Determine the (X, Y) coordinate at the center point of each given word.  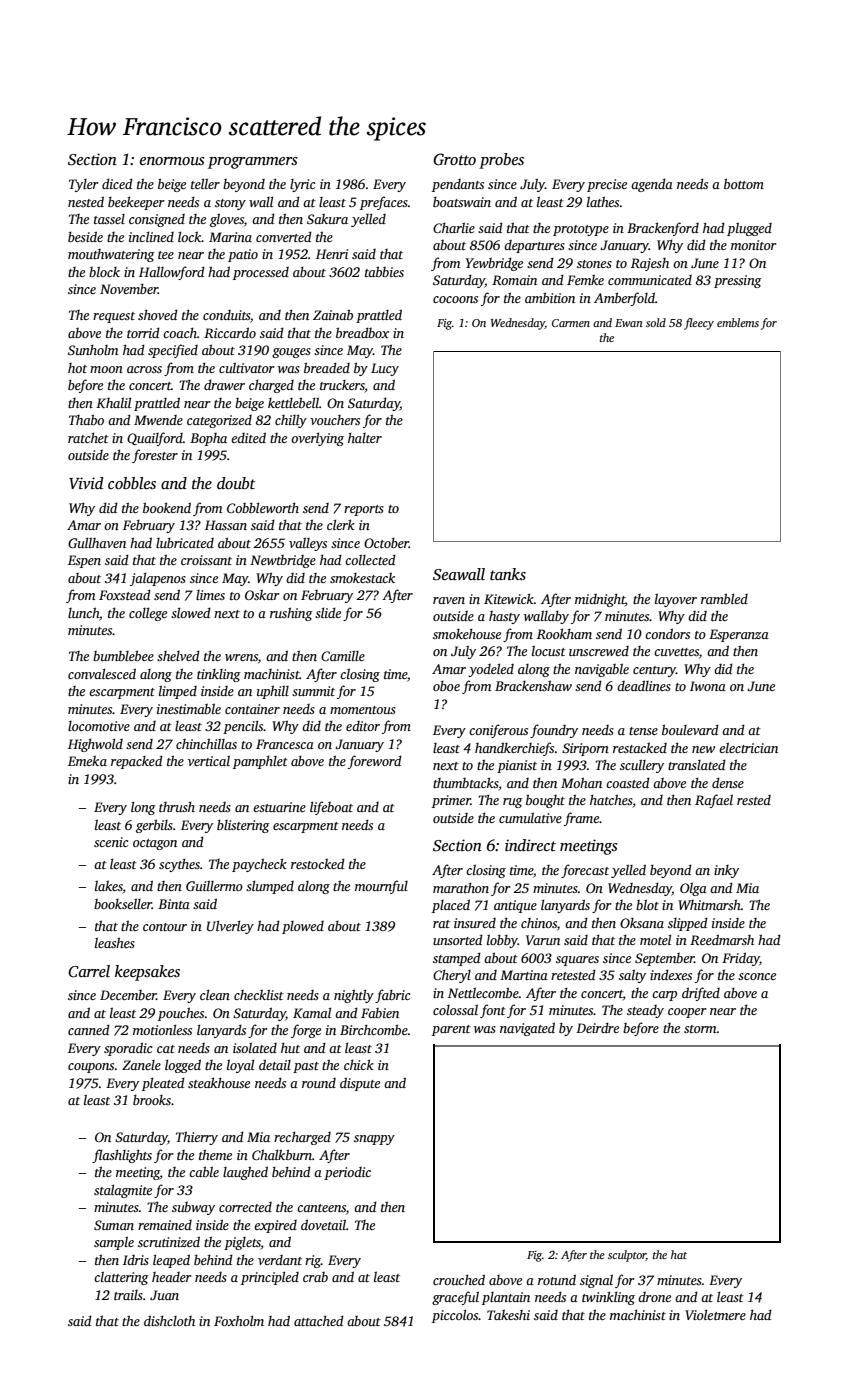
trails (128, 1295)
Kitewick (509, 598)
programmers (253, 163)
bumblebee (123, 655)
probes (501, 161)
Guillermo (214, 885)
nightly (354, 996)
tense (643, 731)
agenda (652, 185)
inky (726, 871)
